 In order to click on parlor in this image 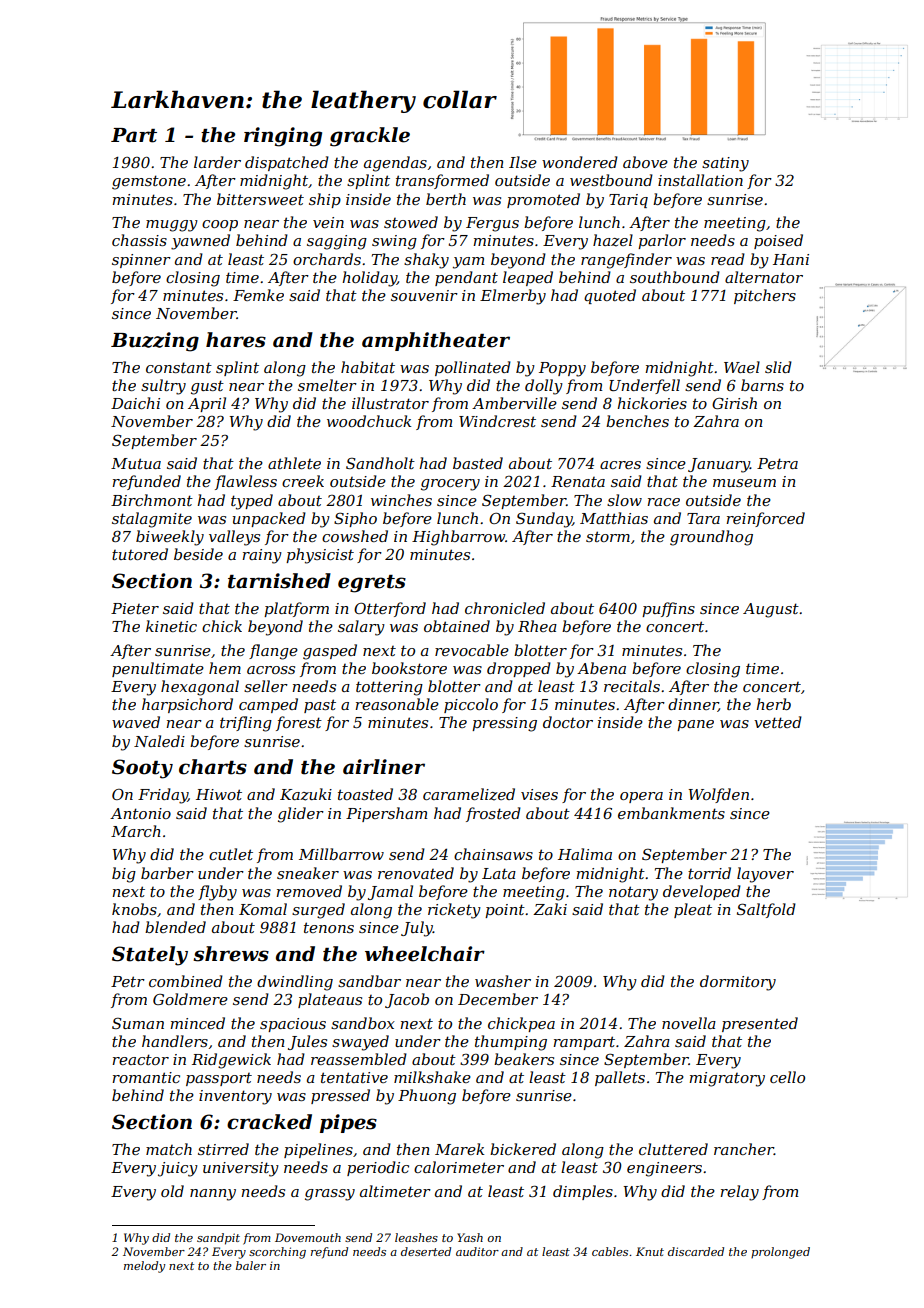, I will do `click(662, 241)`.
